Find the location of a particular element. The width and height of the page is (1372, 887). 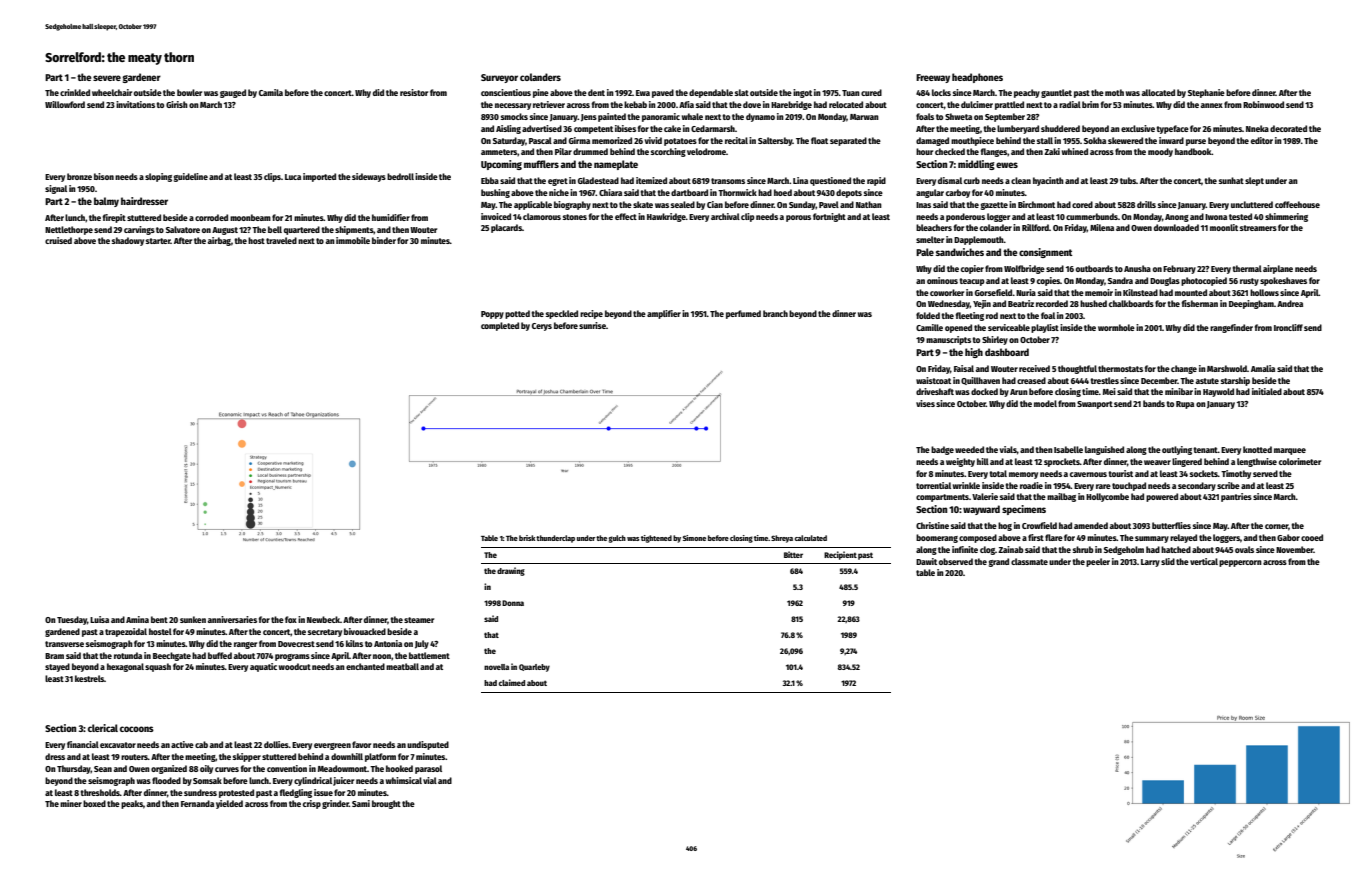

Luisa is located at coordinates (99, 619).
